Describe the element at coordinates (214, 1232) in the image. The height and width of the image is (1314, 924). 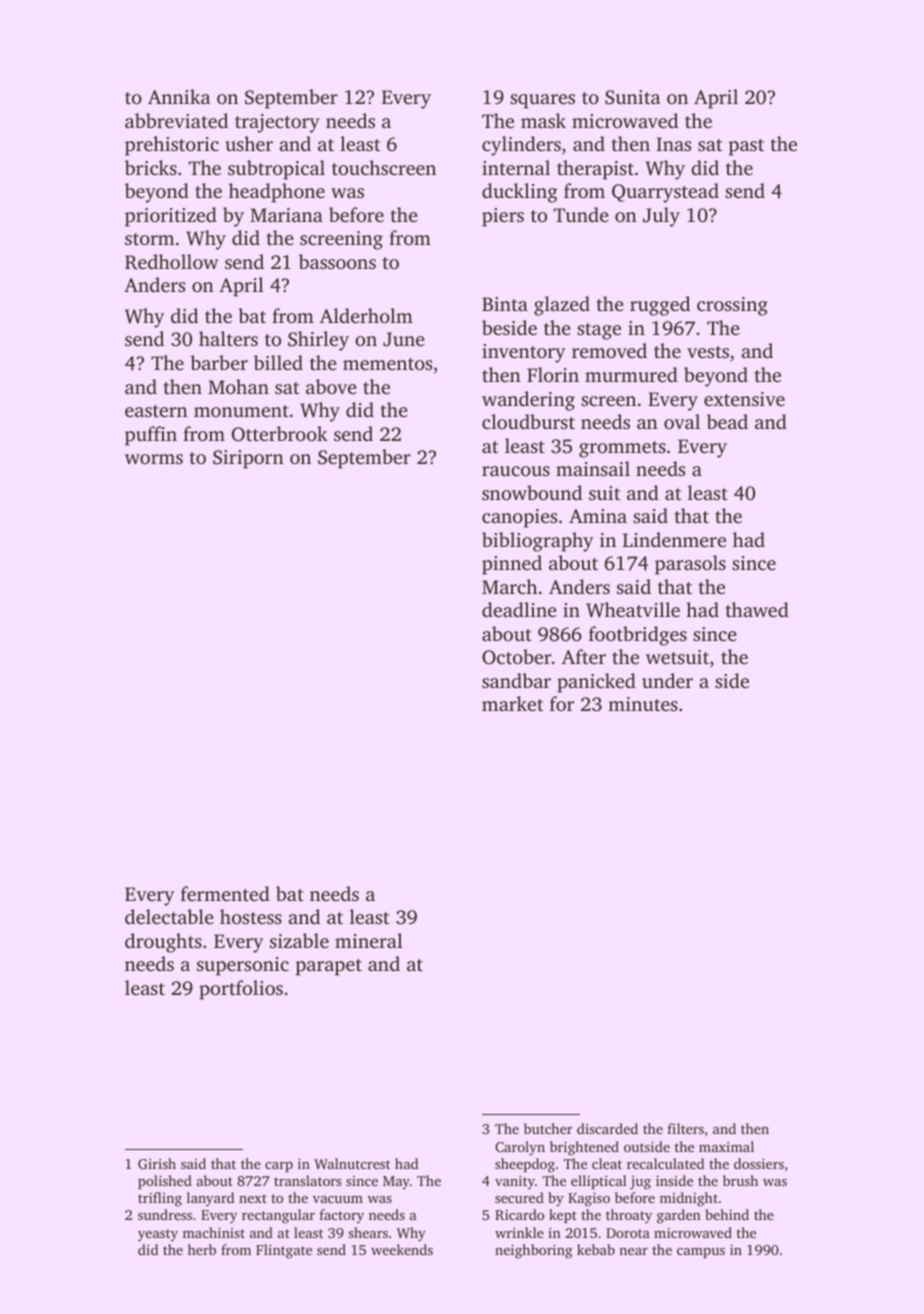
I see `machinist` at that location.
